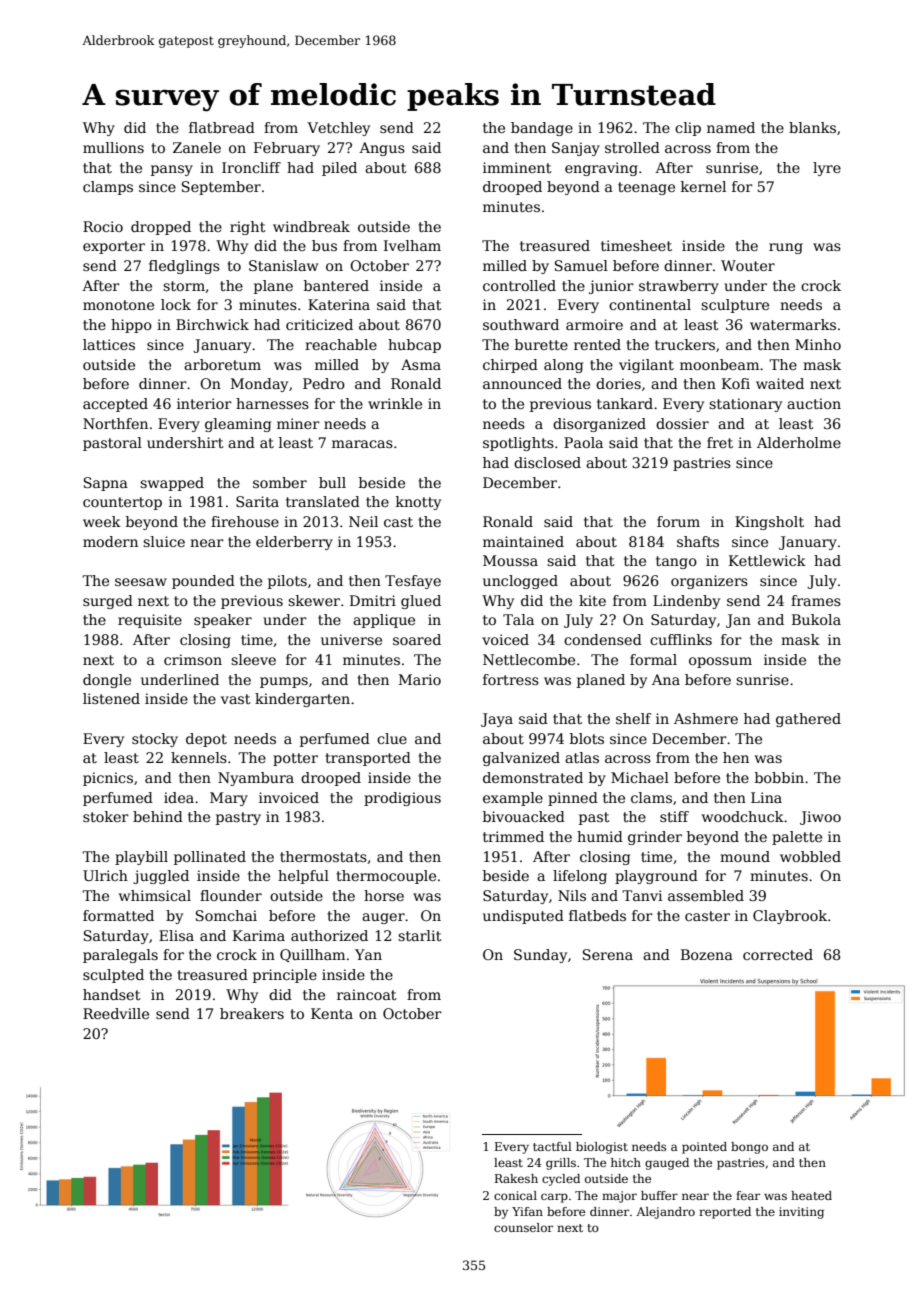 This screenshot has height=1308, width=924. Describe the element at coordinates (706, 895) in the screenshot. I see `assembled` at that location.
